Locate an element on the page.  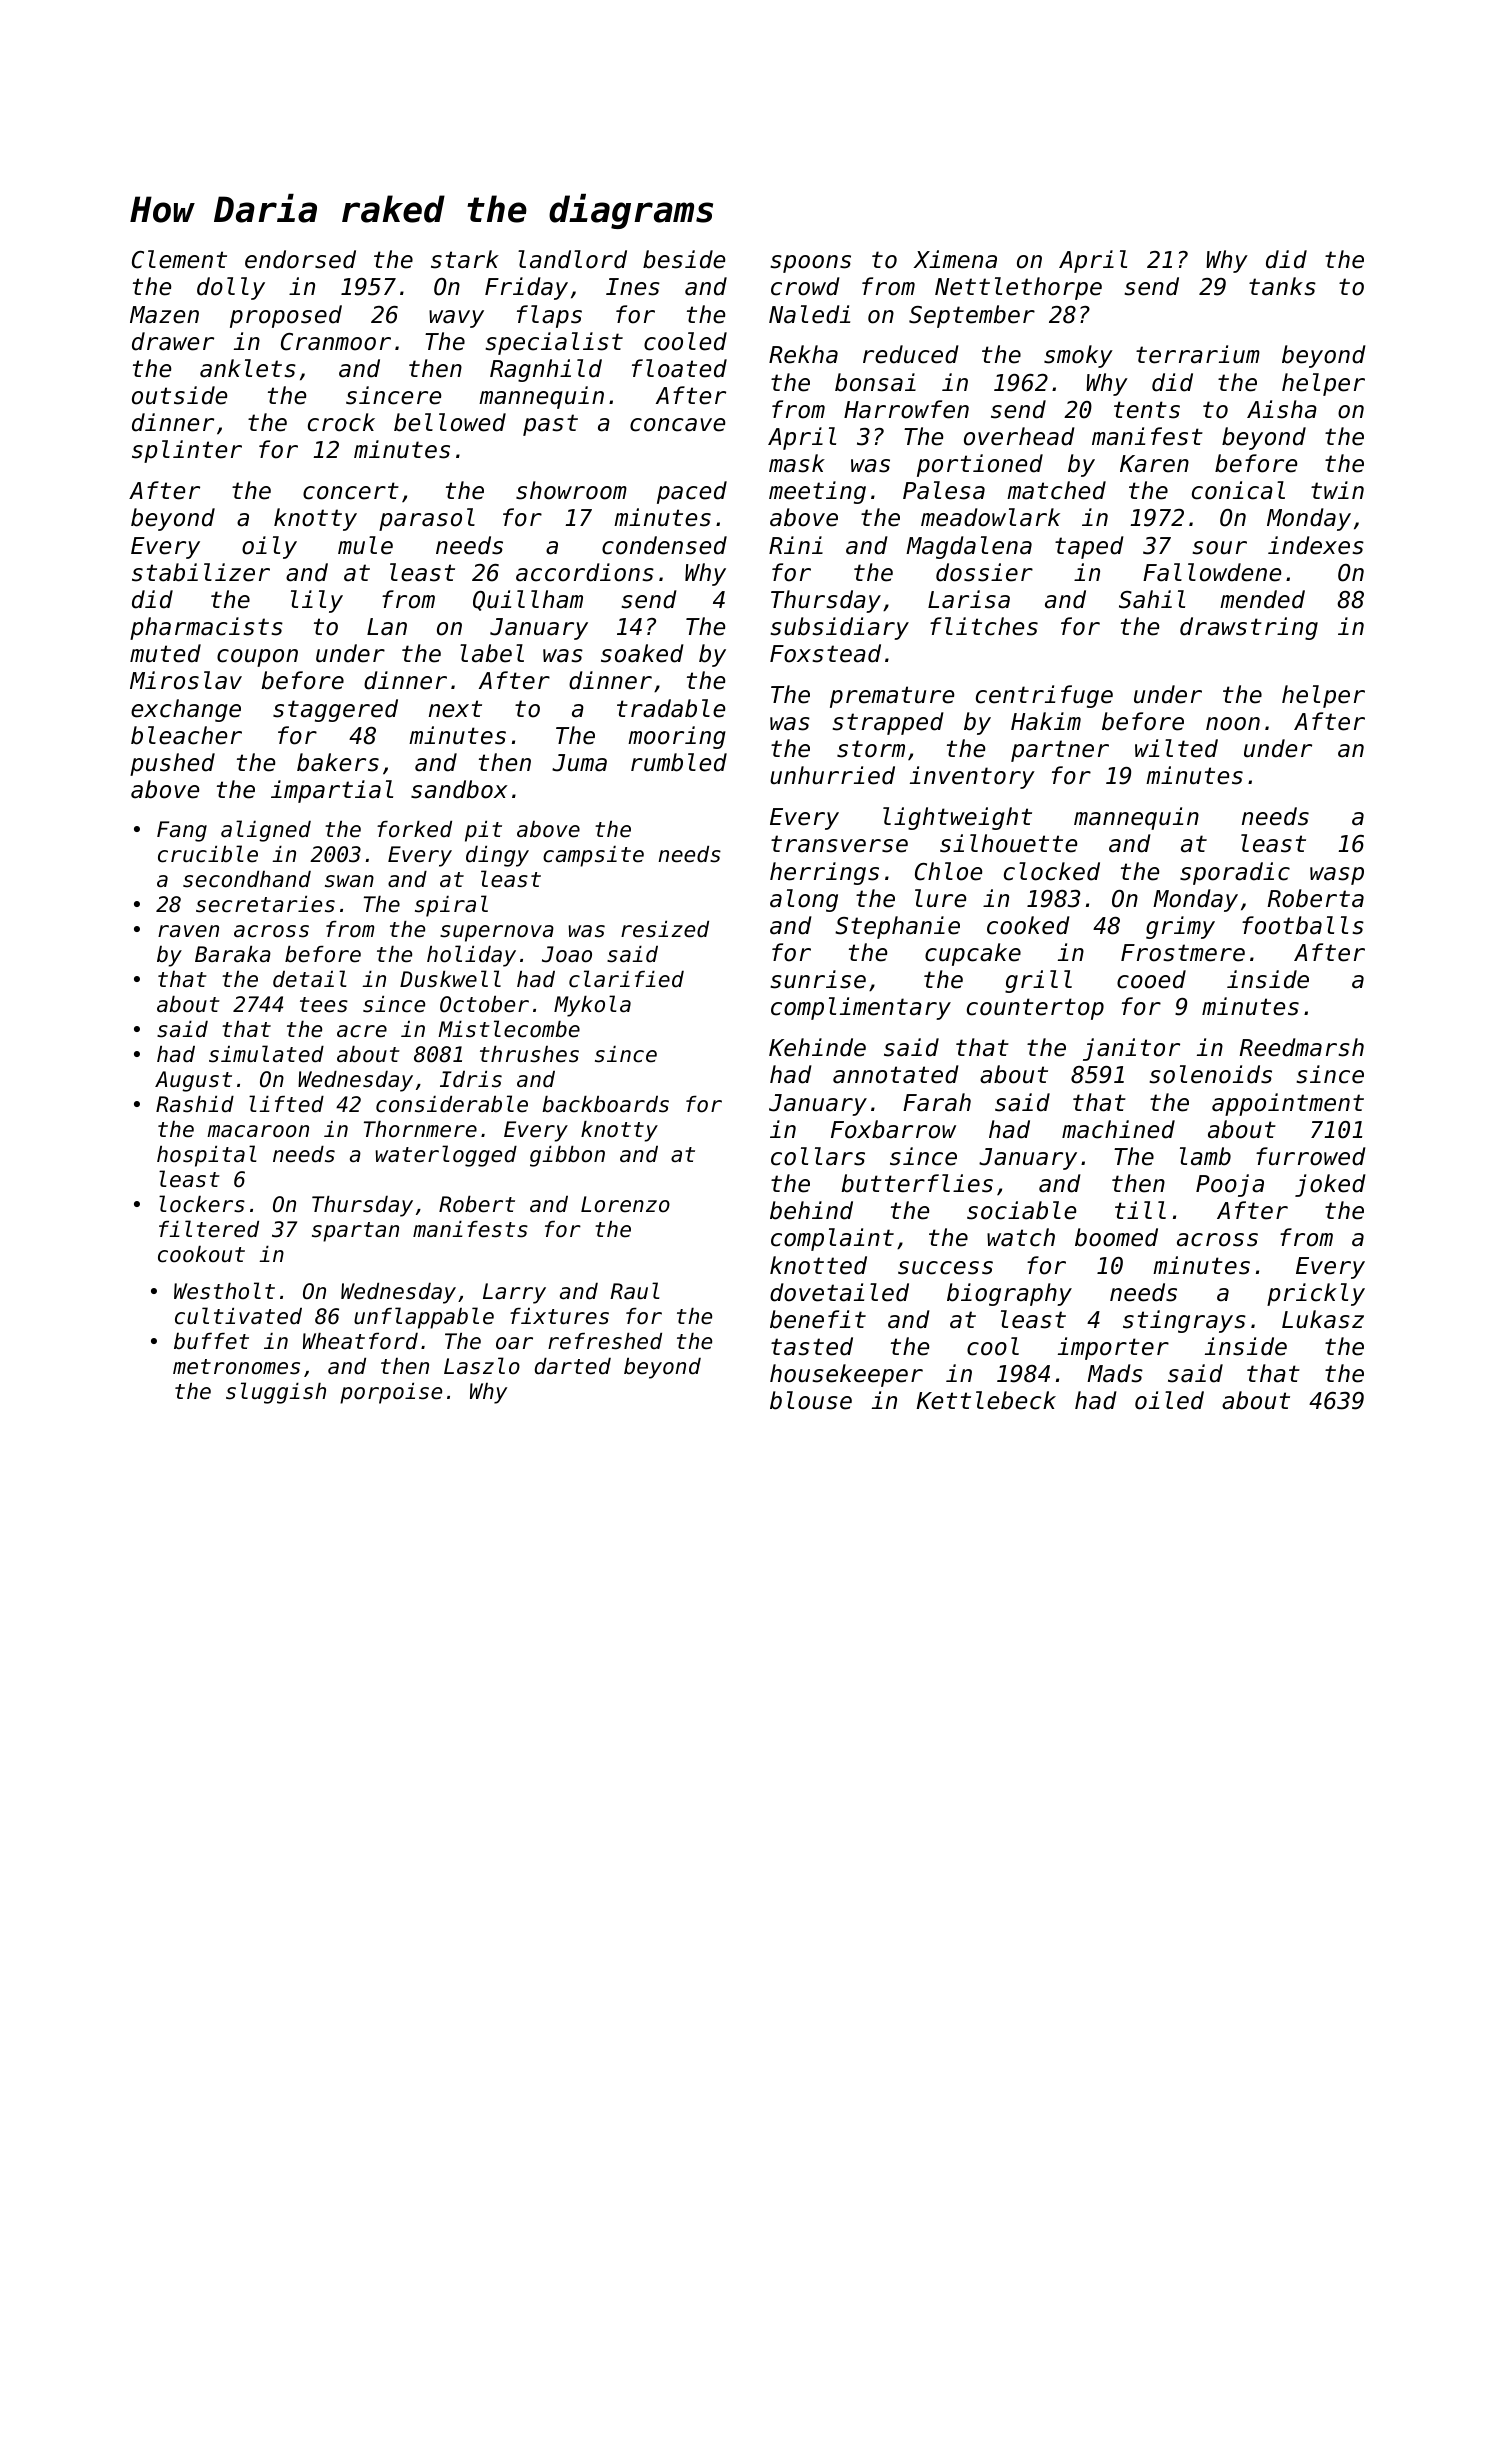
endorsed is located at coordinates (300, 259).
